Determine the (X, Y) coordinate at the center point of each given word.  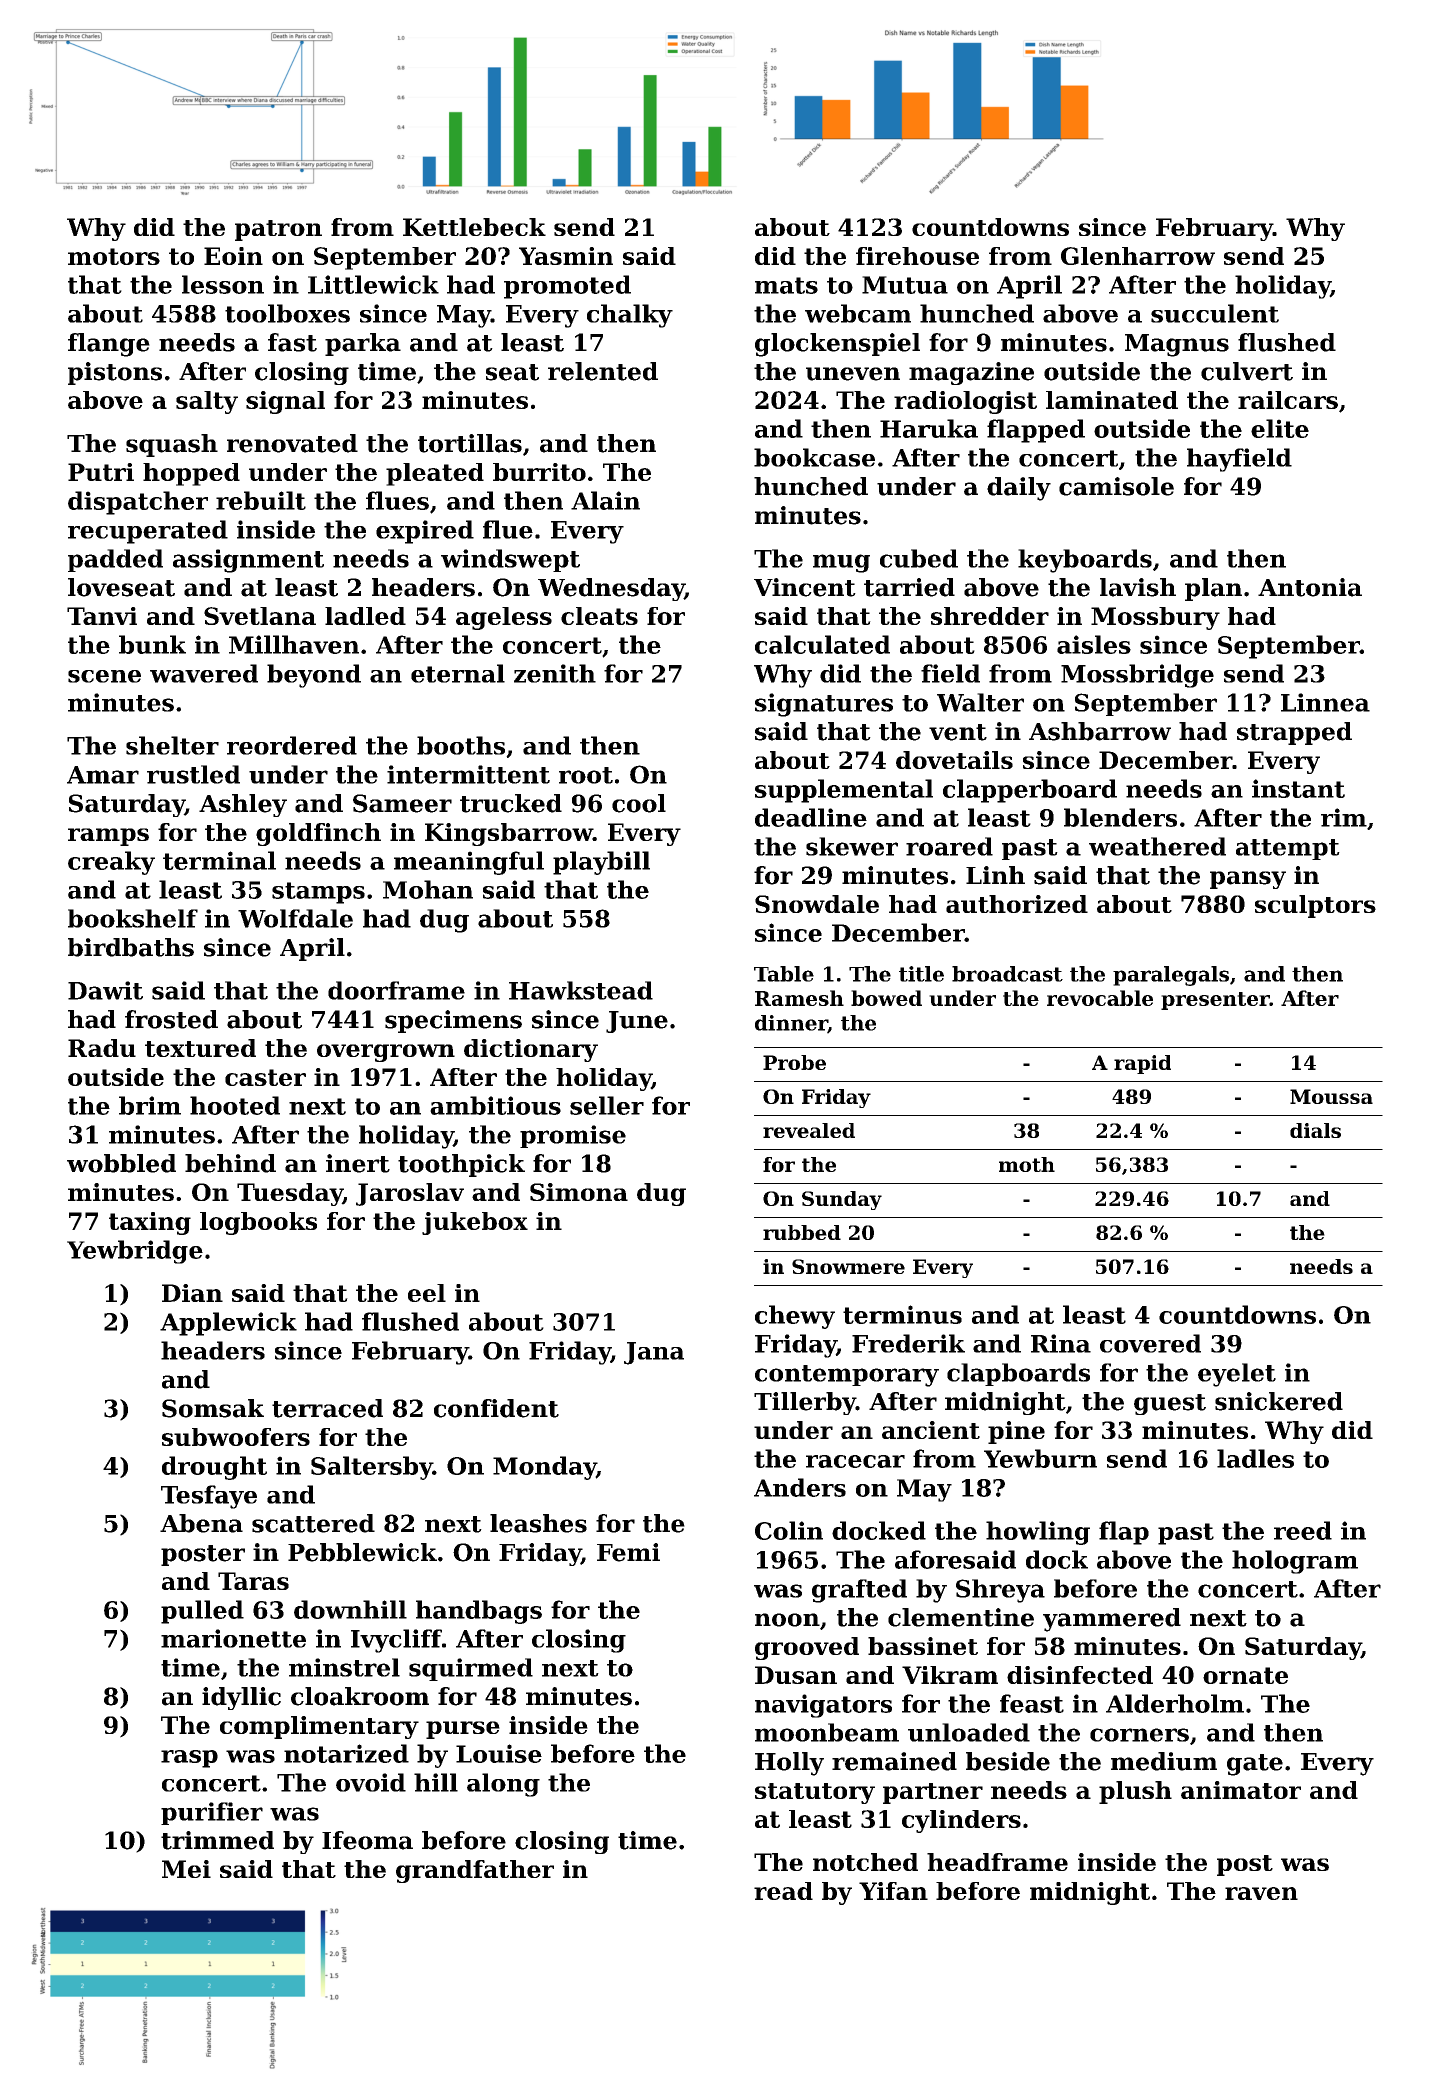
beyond (314, 676)
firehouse (917, 256)
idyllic (241, 1698)
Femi (628, 1552)
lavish (1138, 587)
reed (1303, 1530)
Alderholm (1175, 1703)
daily (1019, 489)
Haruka (929, 428)
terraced (327, 1408)
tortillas (470, 443)
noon (787, 1620)
